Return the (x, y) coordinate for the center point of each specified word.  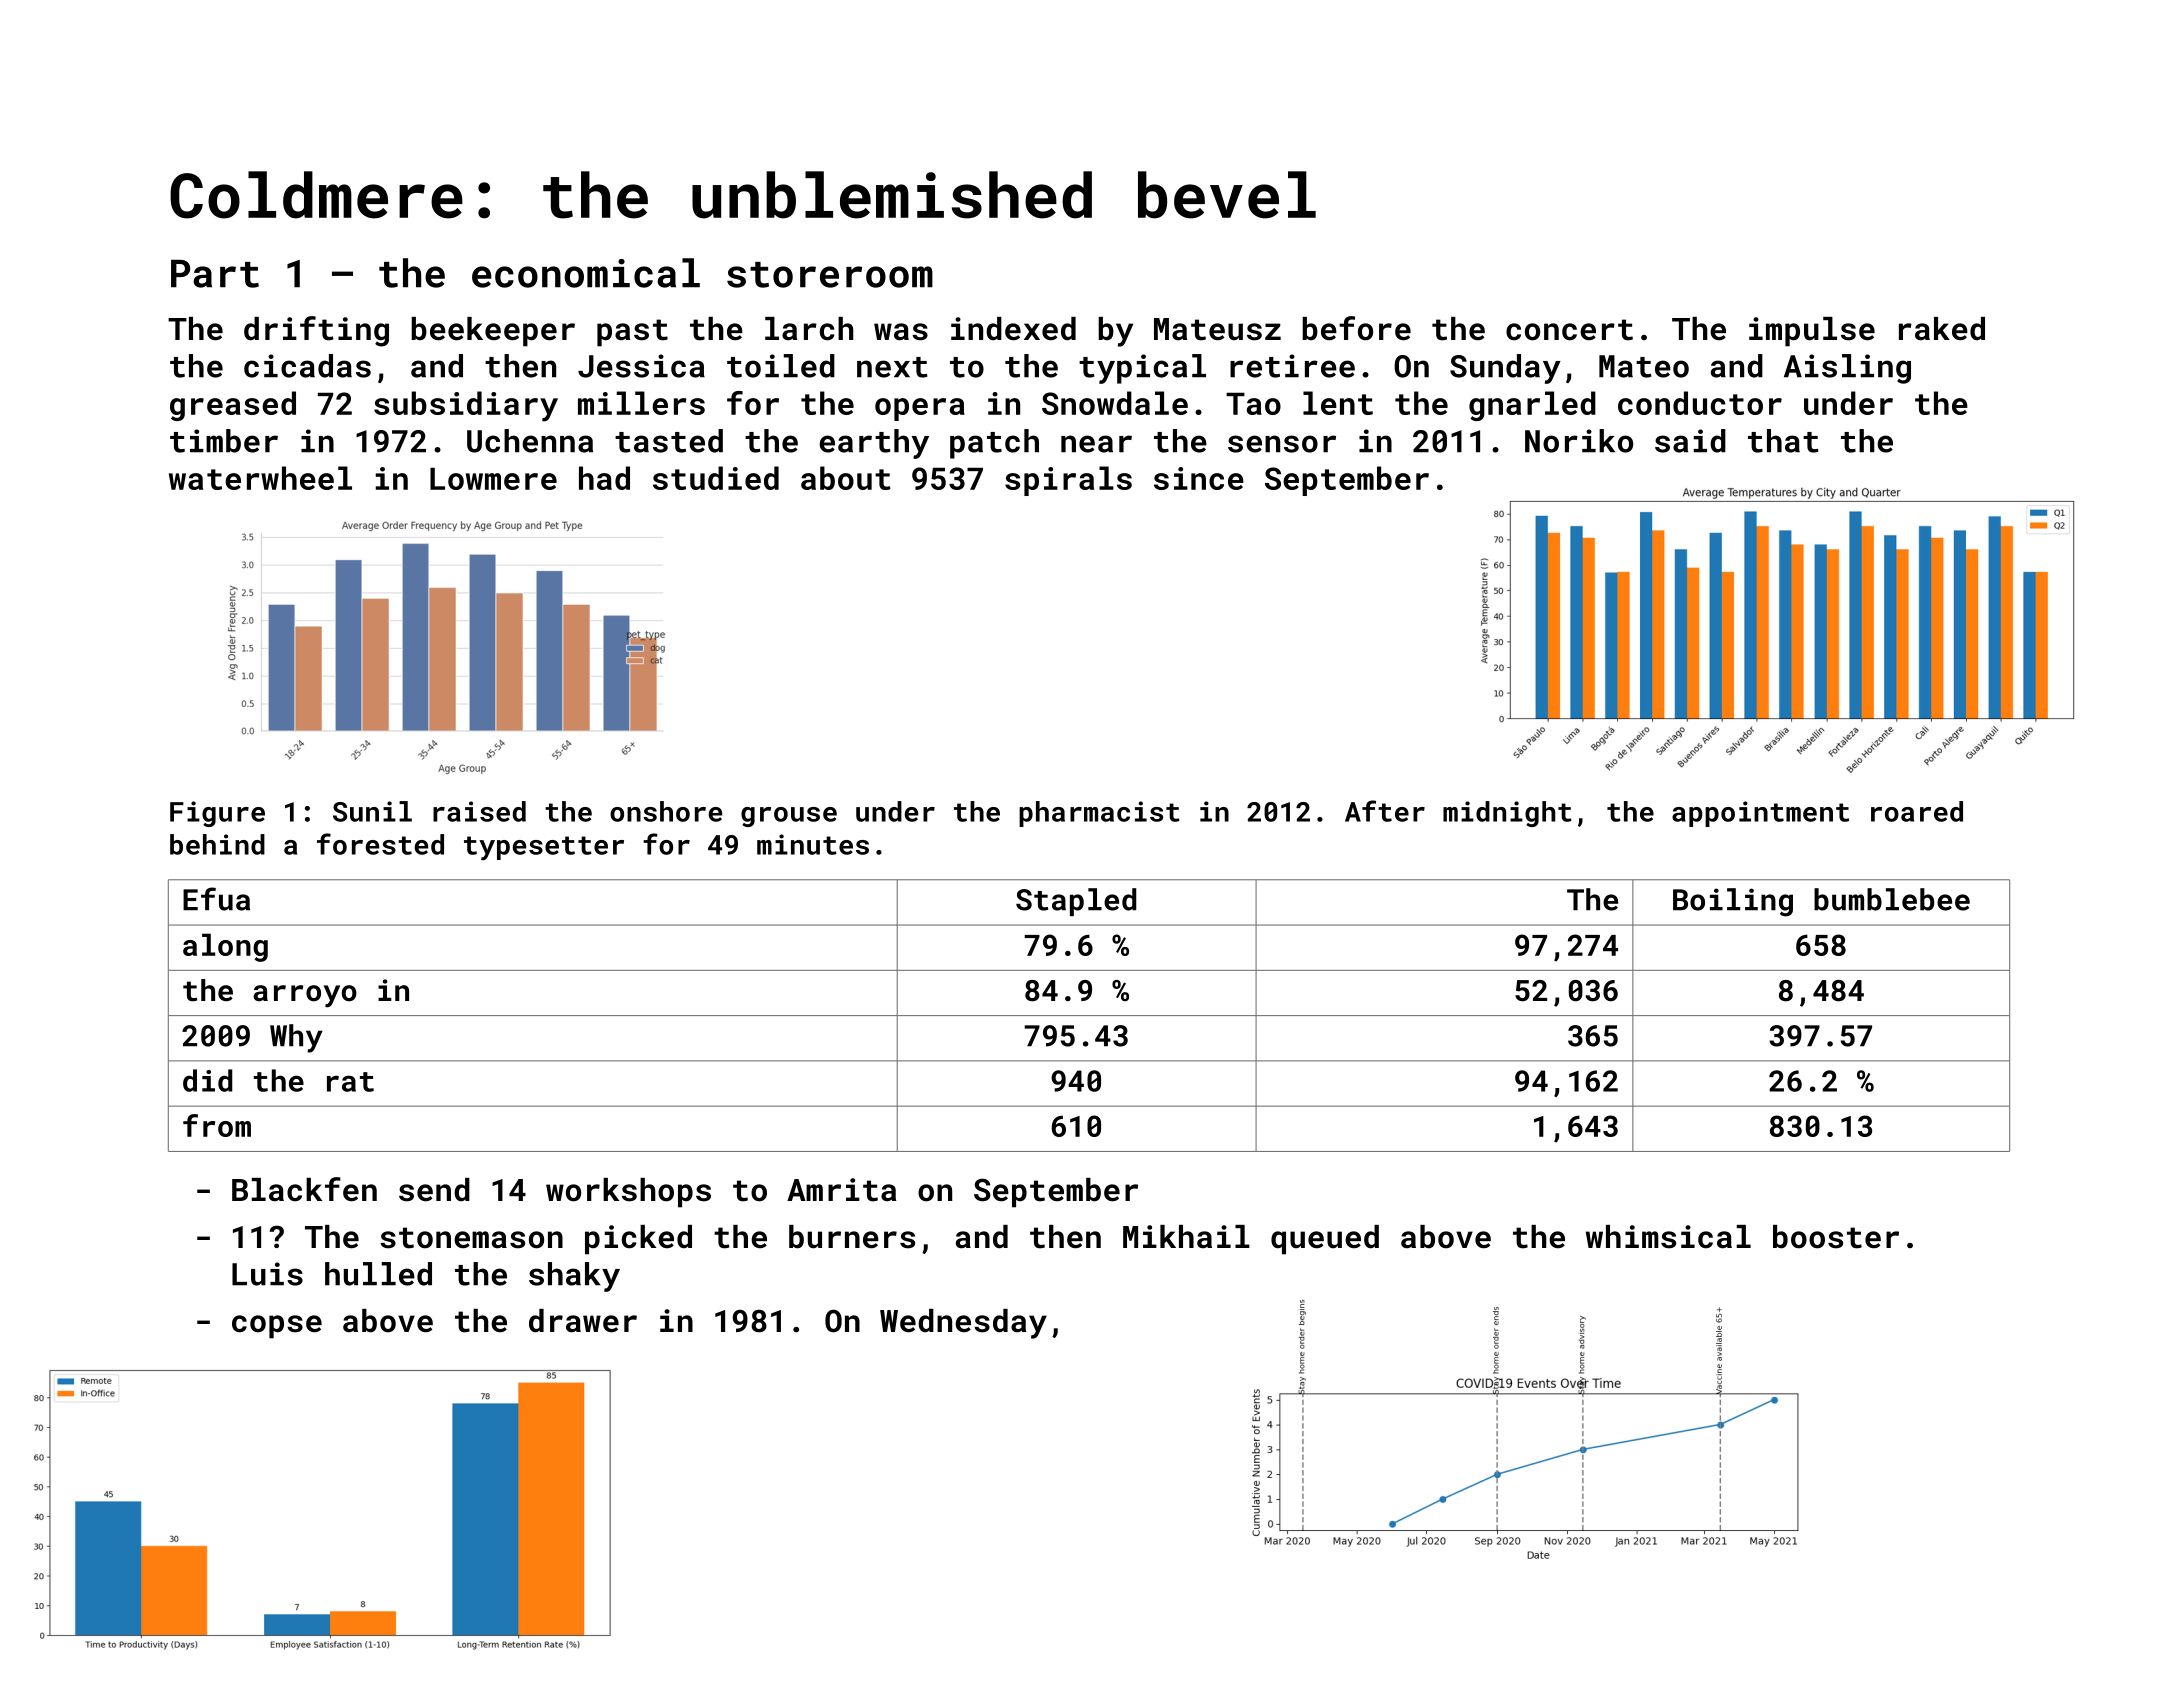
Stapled (1076, 902)
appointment (1760, 814)
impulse (1812, 332)
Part (215, 274)
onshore (666, 811)
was (901, 332)
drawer (583, 1321)
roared (1917, 811)
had (604, 478)
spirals (1068, 481)
